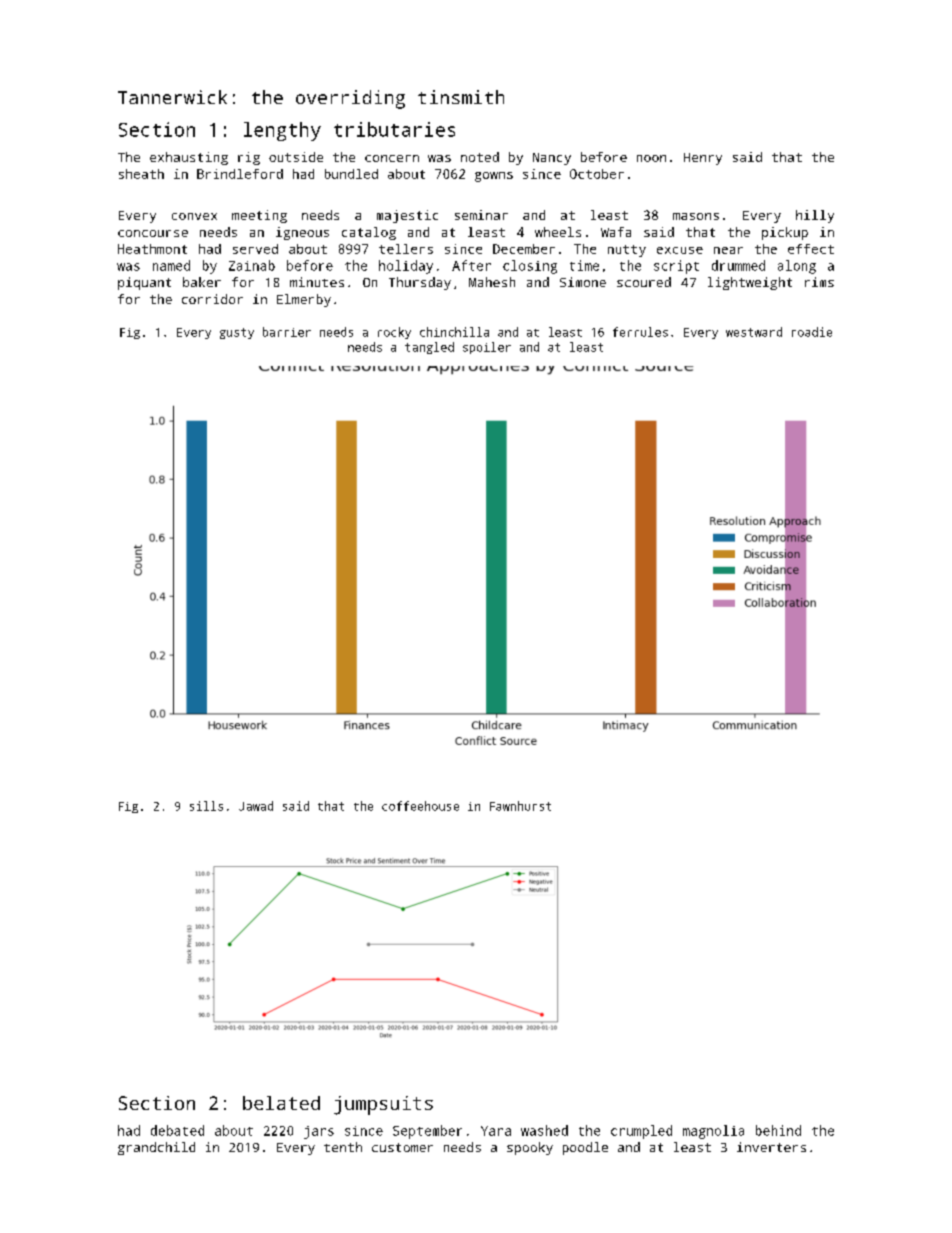 The image size is (952, 1233). I want to click on tributaries, so click(394, 129).
